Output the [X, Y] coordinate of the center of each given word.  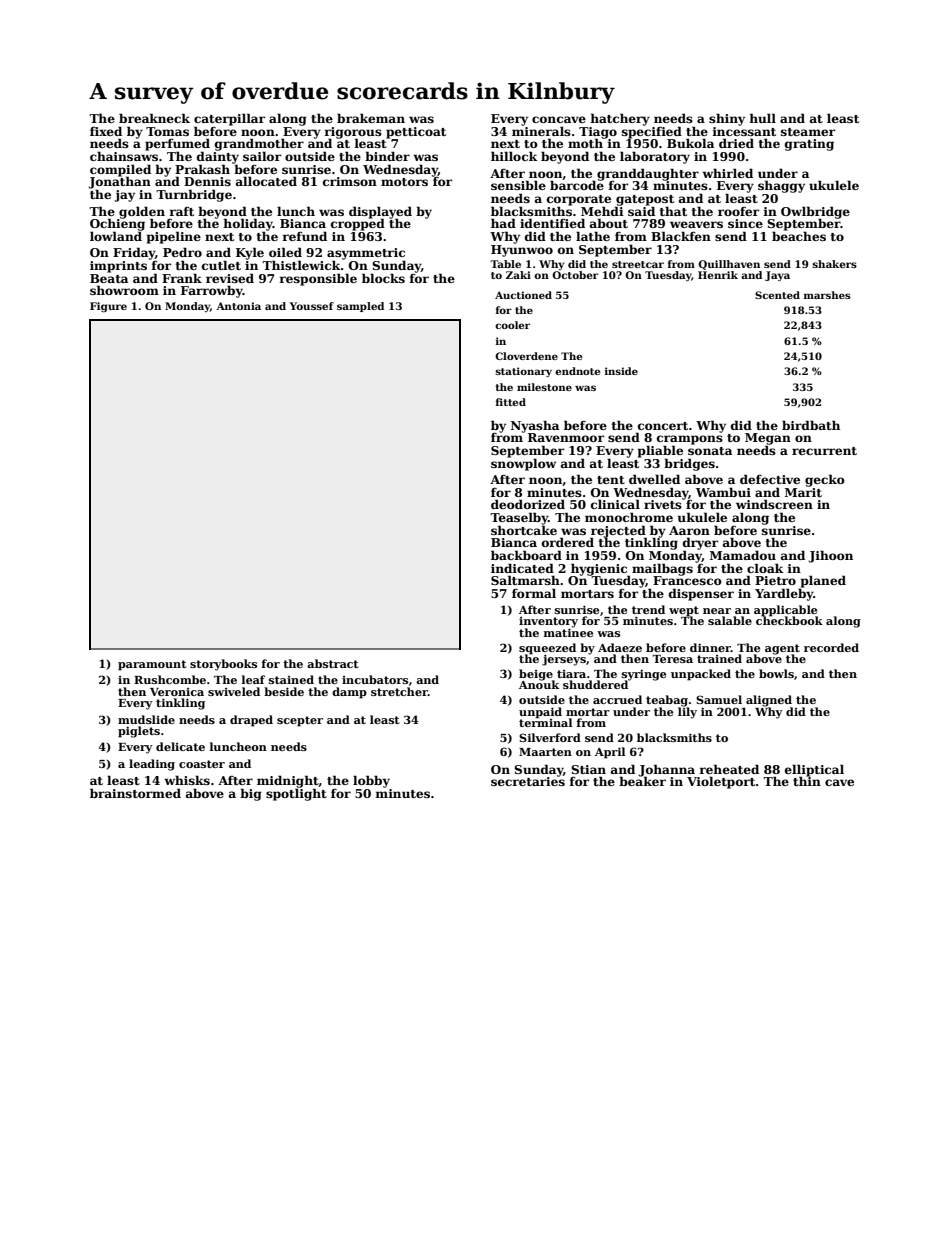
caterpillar [229, 119]
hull [762, 118]
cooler [512, 325]
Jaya [777, 276]
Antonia [238, 306]
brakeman [371, 118]
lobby [371, 781]
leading [152, 765]
